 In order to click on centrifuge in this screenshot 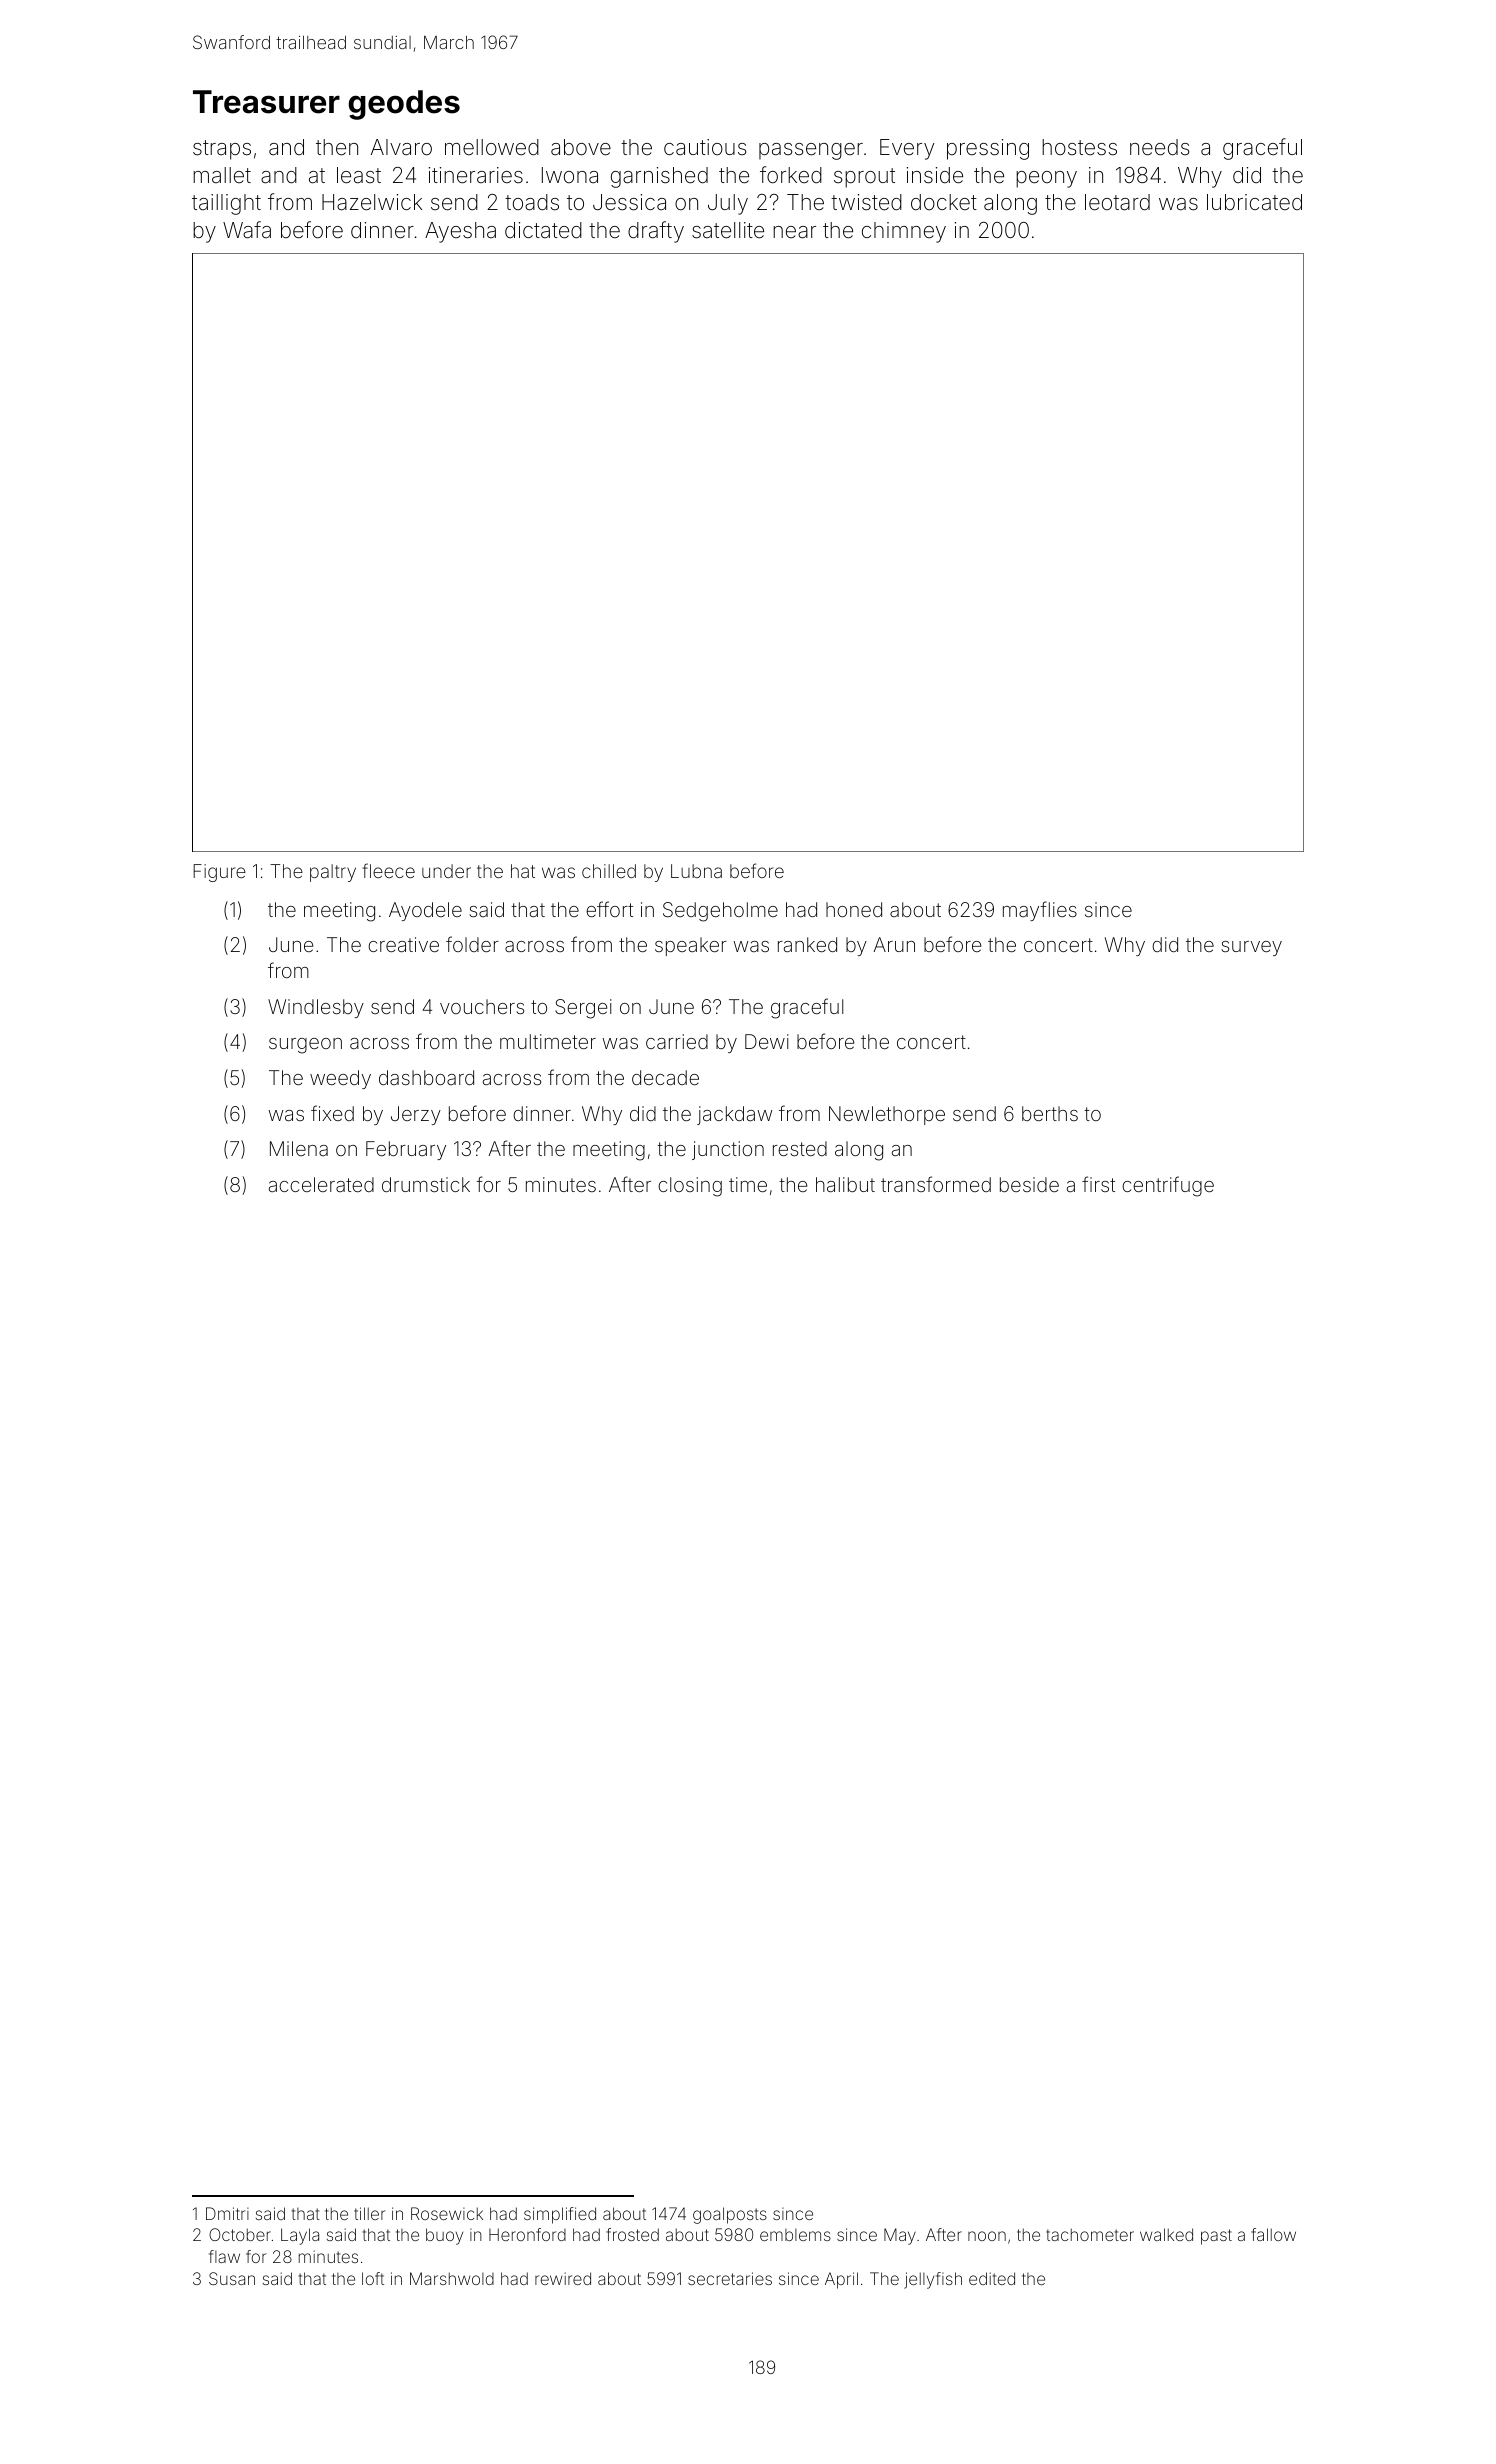, I will do `click(1168, 1186)`.
